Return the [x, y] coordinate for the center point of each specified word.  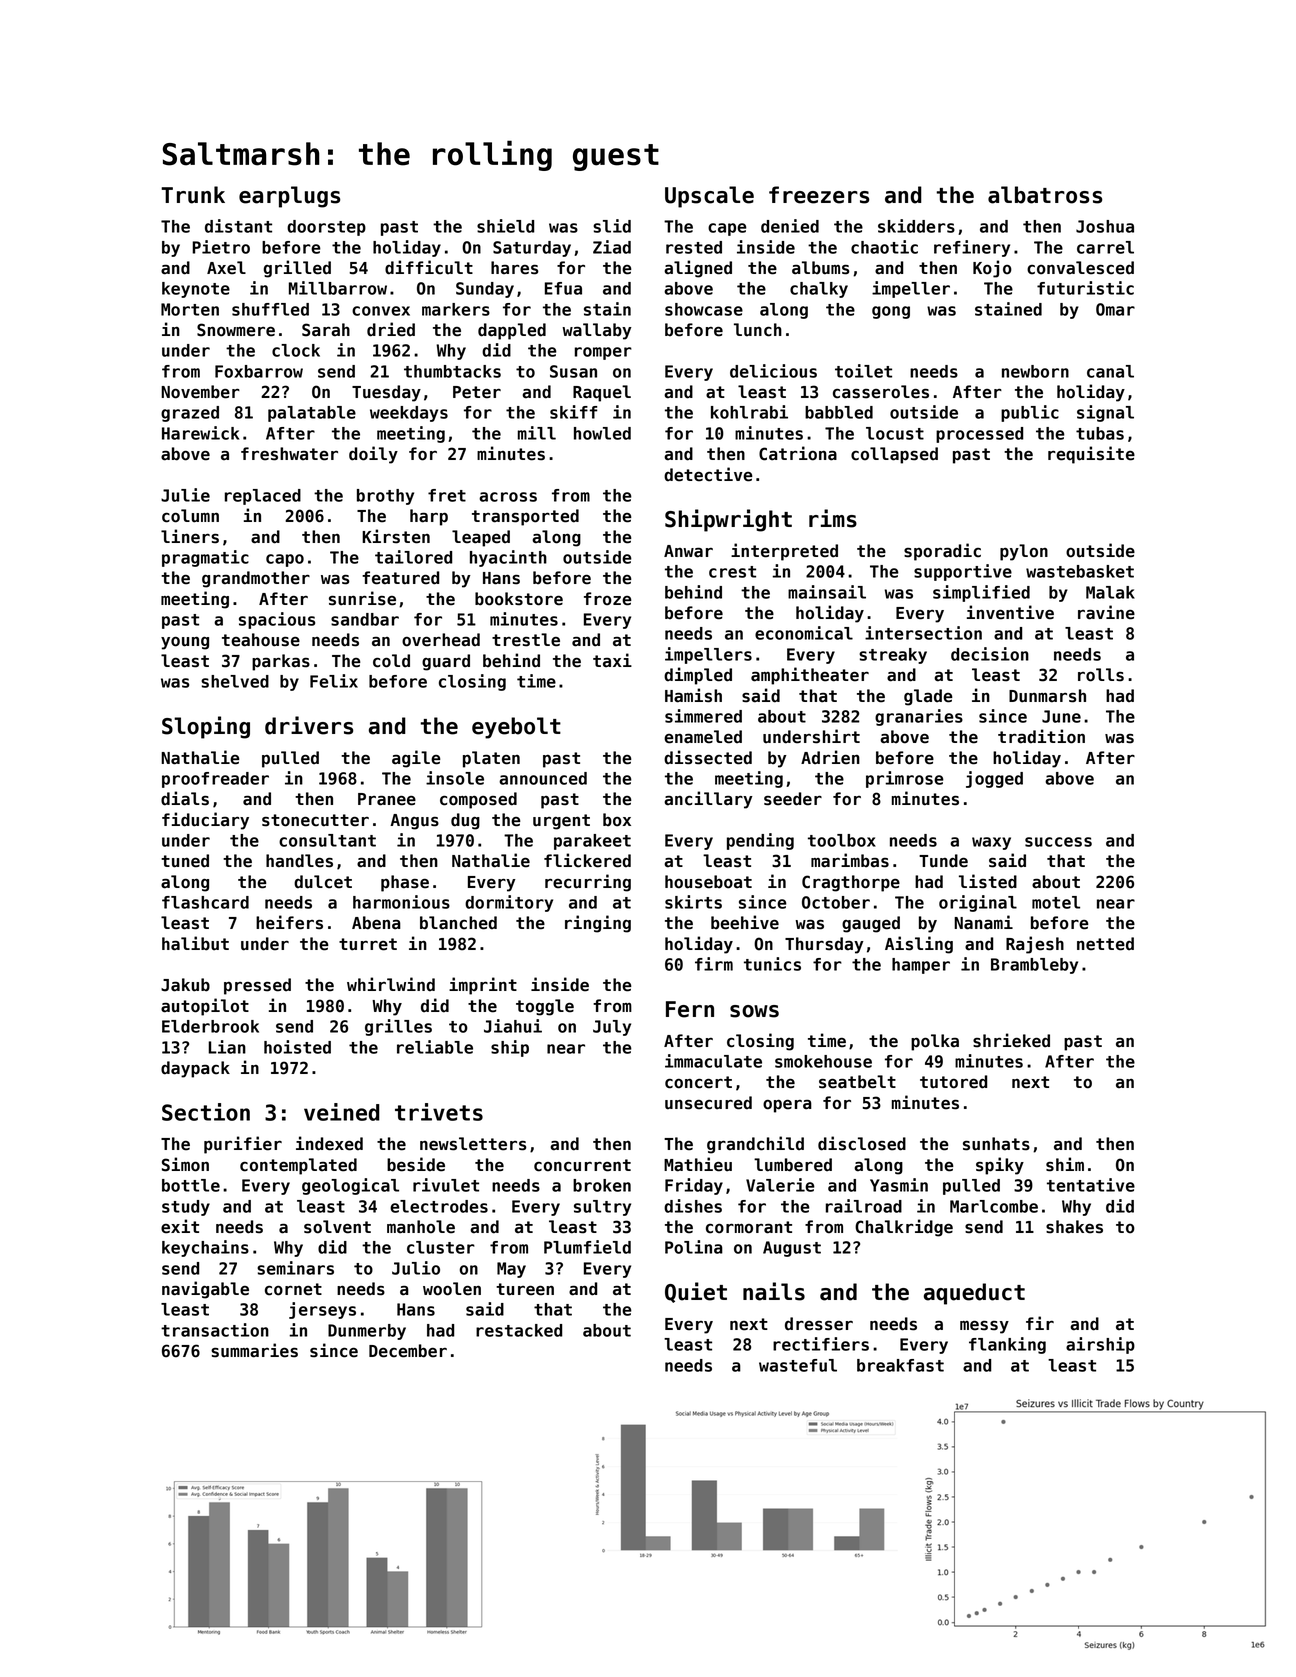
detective [708, 474]
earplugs [289, 197]
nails [774, 1291]
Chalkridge [904, 1228]
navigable [205, 1290]
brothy [385, 497]
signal [1105, 413]
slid [612, 226]
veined [342, 1112]
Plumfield [587, 1247]
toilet [863, 371]
